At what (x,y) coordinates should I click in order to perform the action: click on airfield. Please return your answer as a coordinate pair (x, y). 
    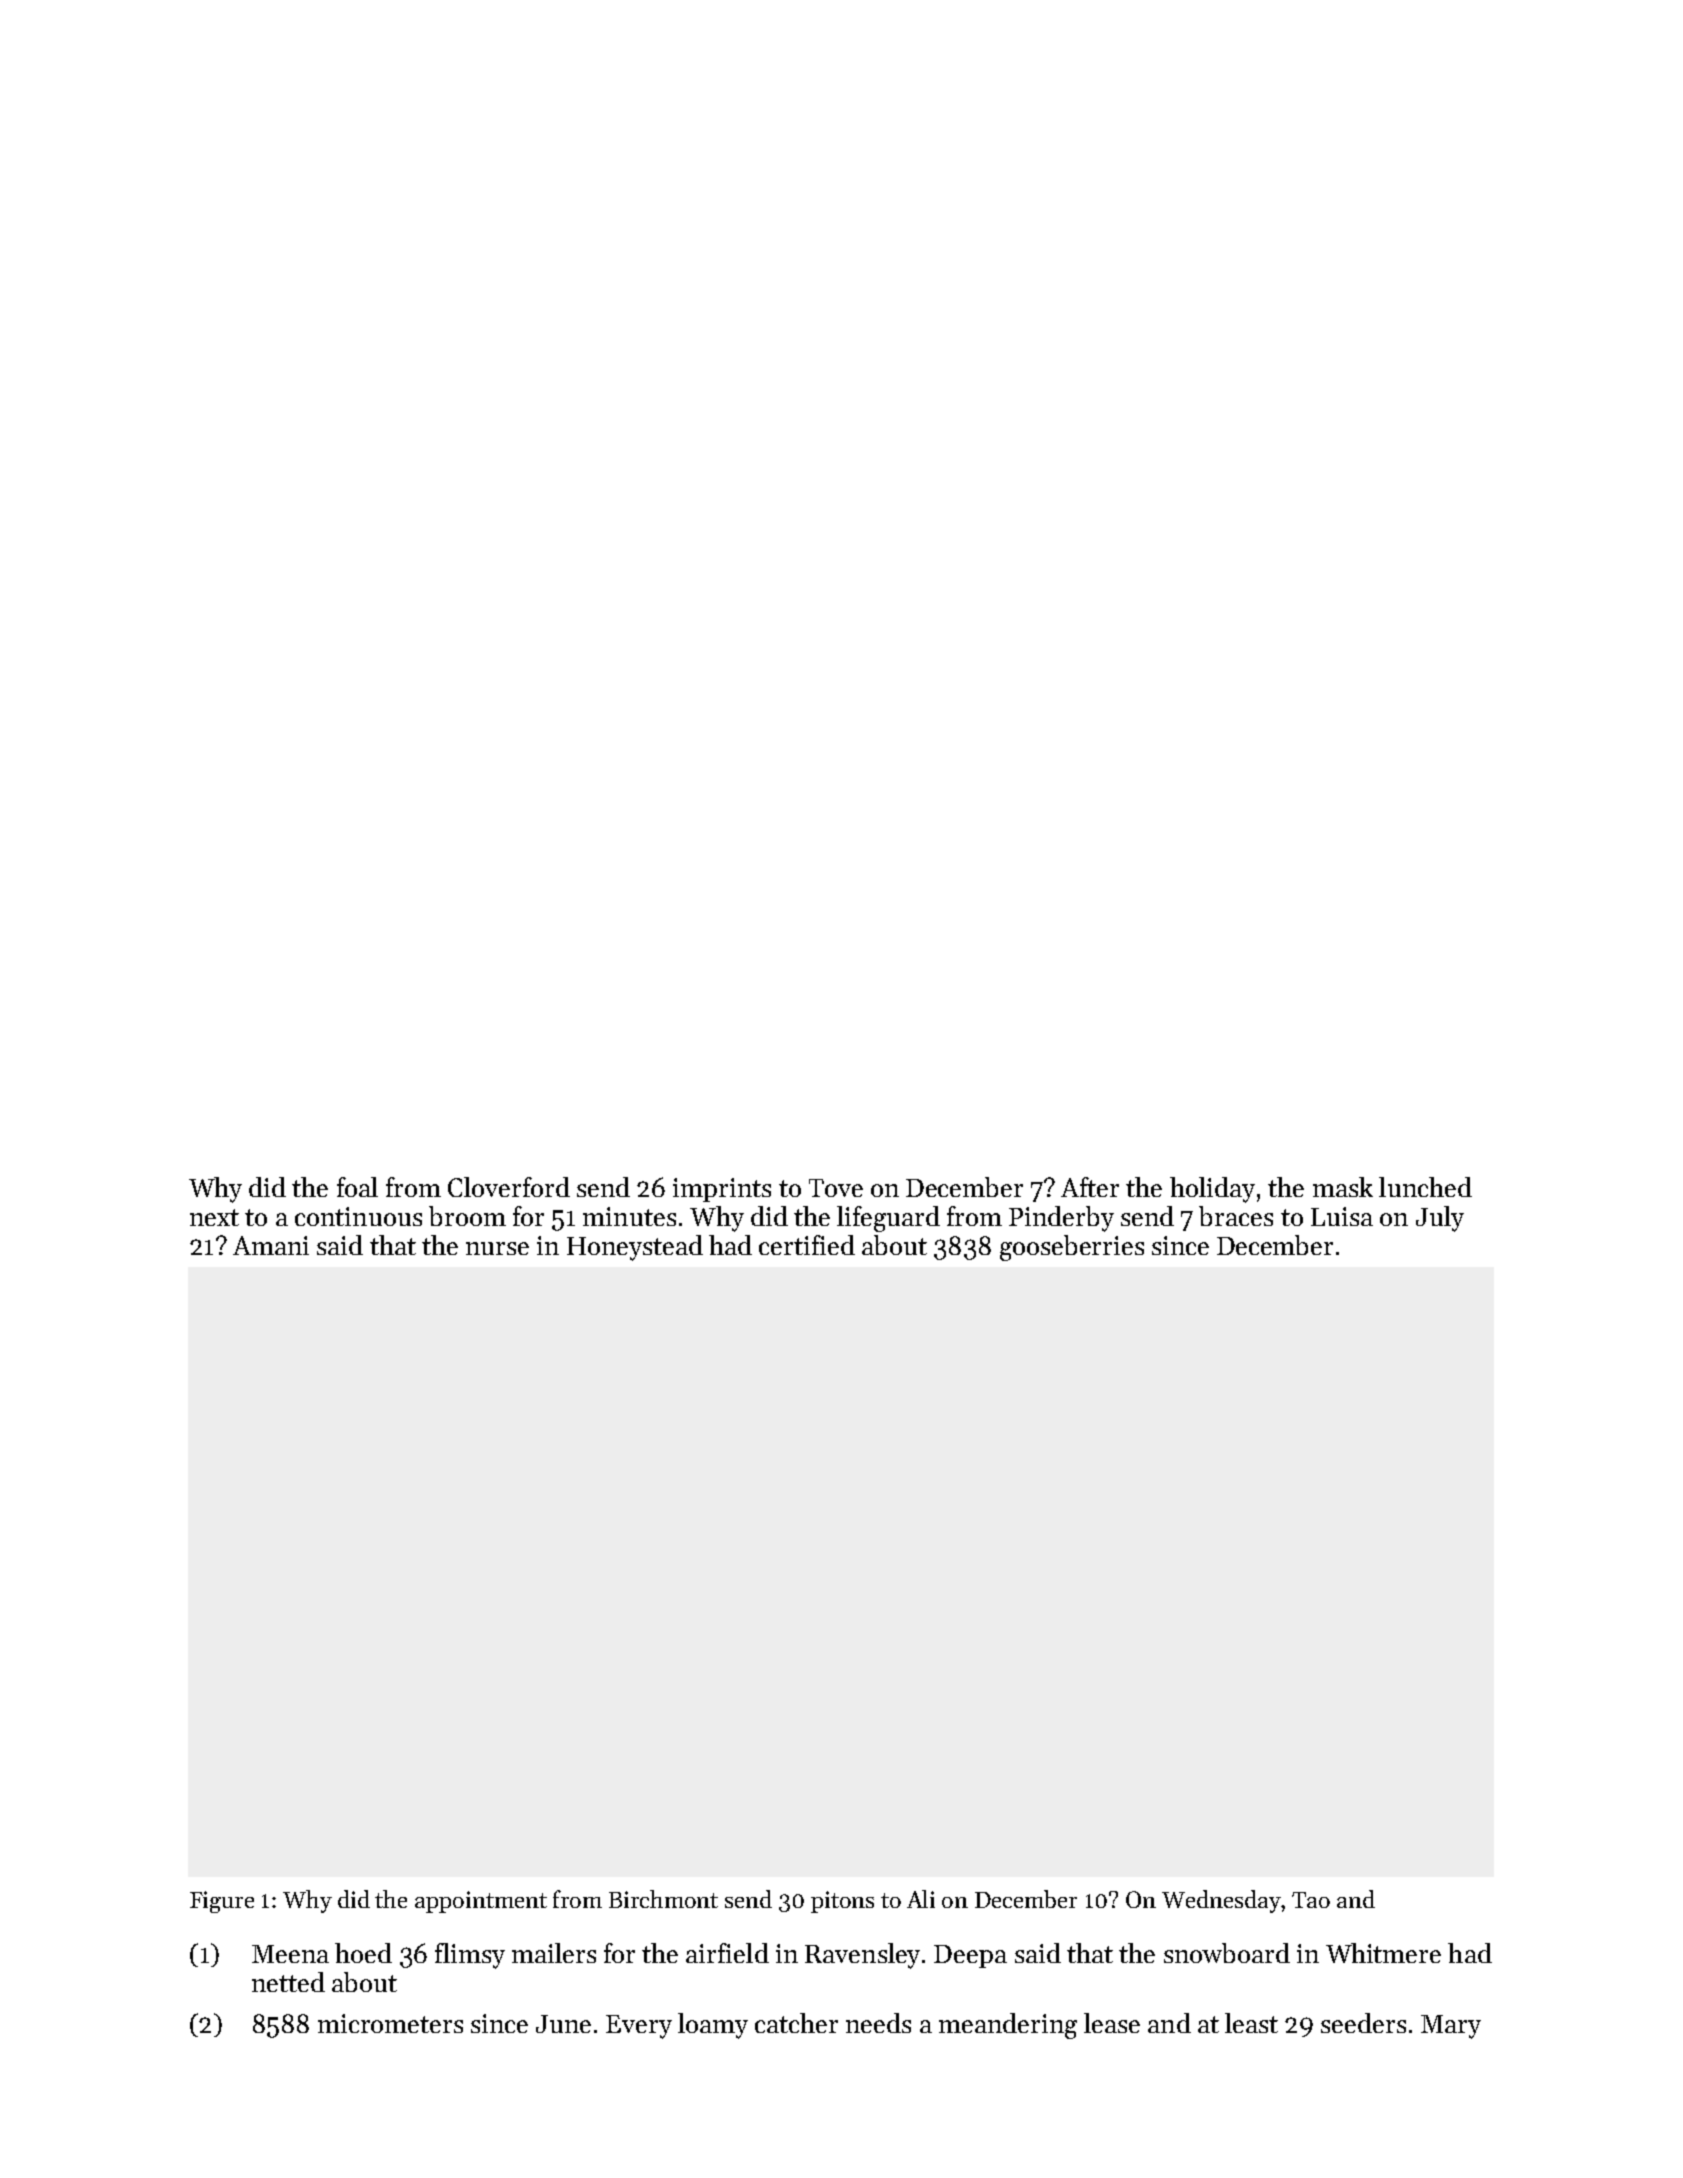
    Looking at the image, I should click on (727, 1953).
